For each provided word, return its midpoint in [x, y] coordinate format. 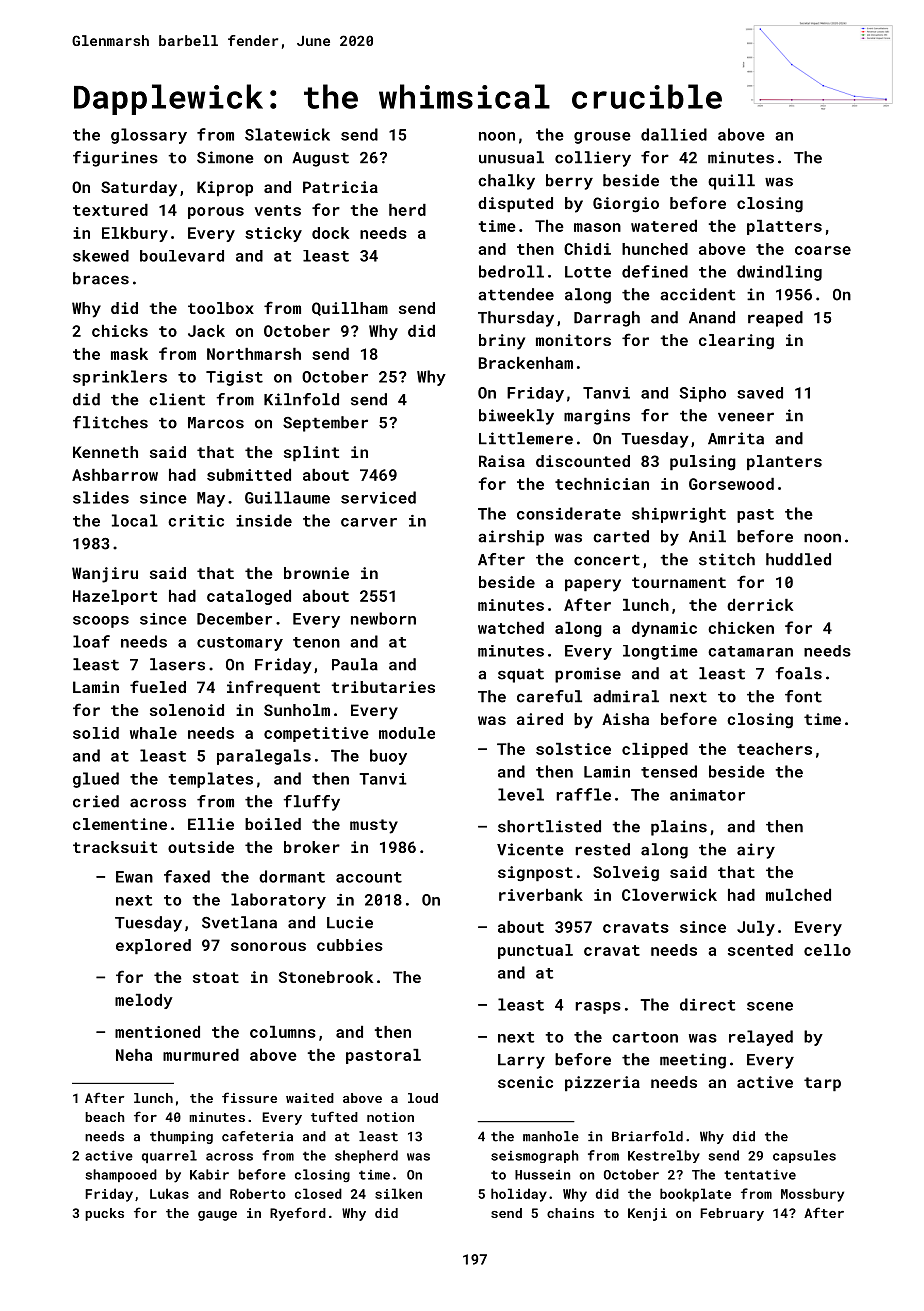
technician [602, 484]
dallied [674, 134]
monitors [573, 340]
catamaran [750, 651]
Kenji [647, 1214]
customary [240, 644]
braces [101, 278]
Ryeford [298, 1214]
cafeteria [257, 1136]
